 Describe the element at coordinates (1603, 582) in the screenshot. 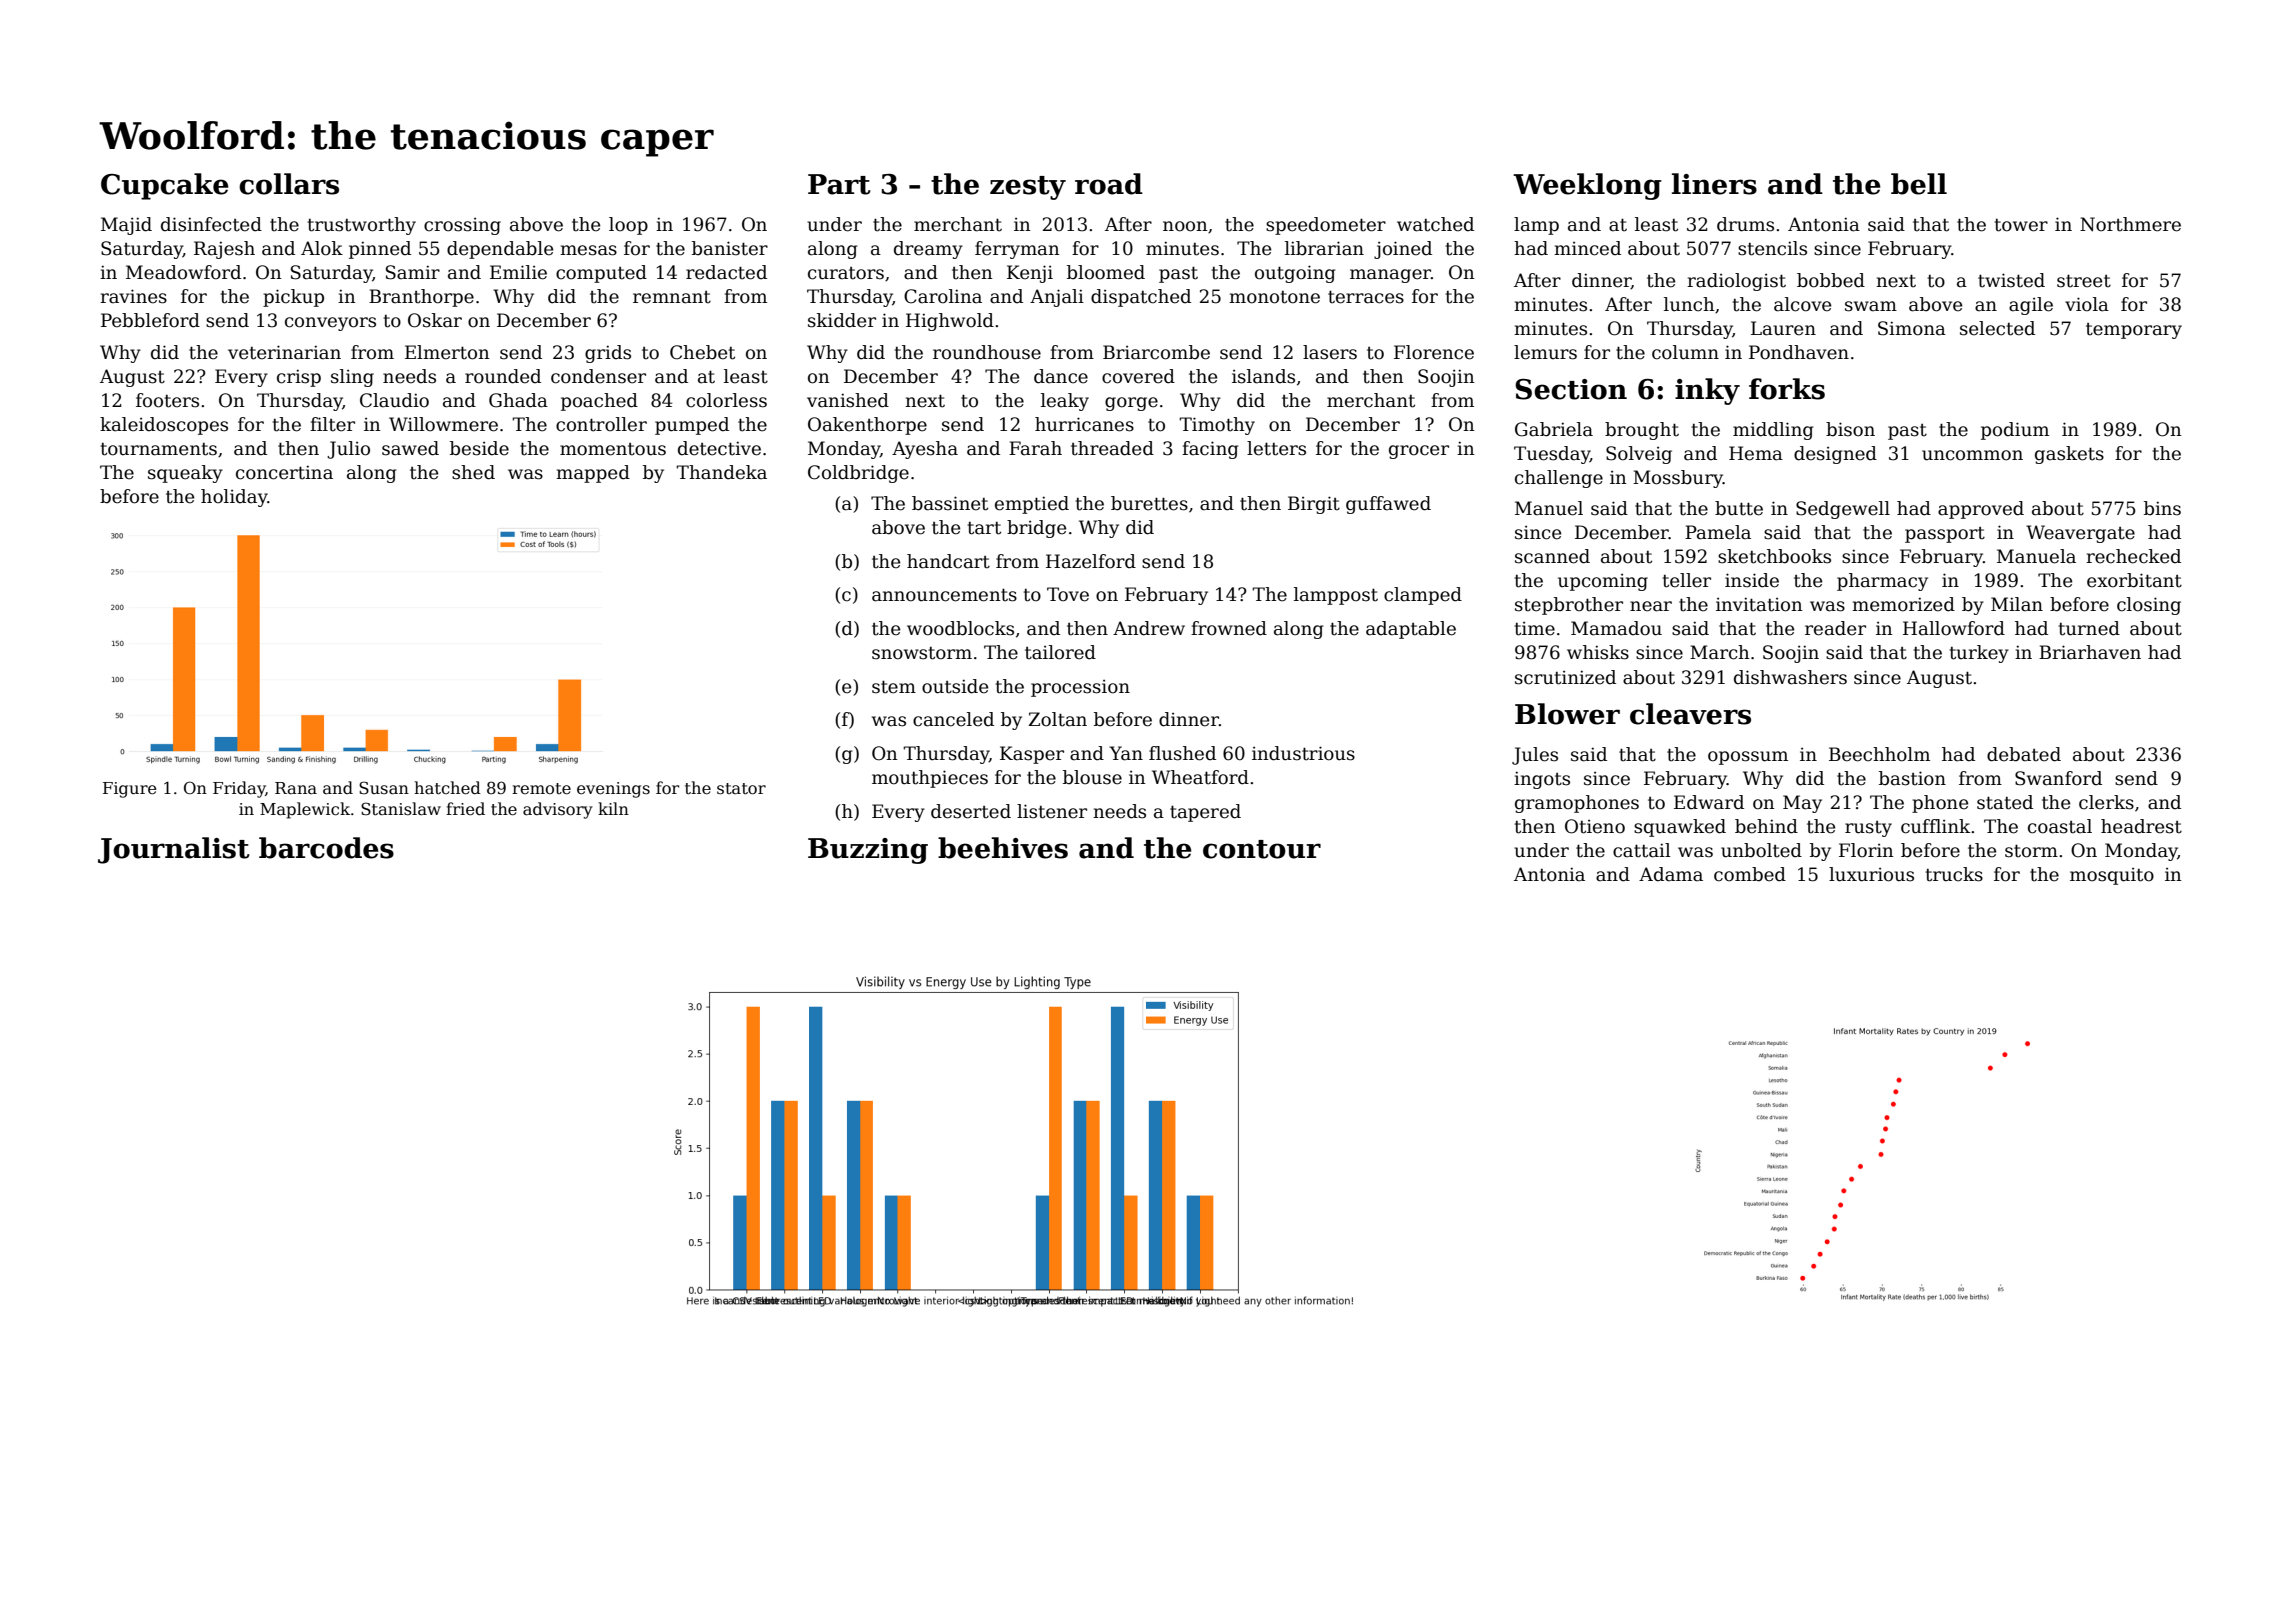

I see `upcoming` at that location.
